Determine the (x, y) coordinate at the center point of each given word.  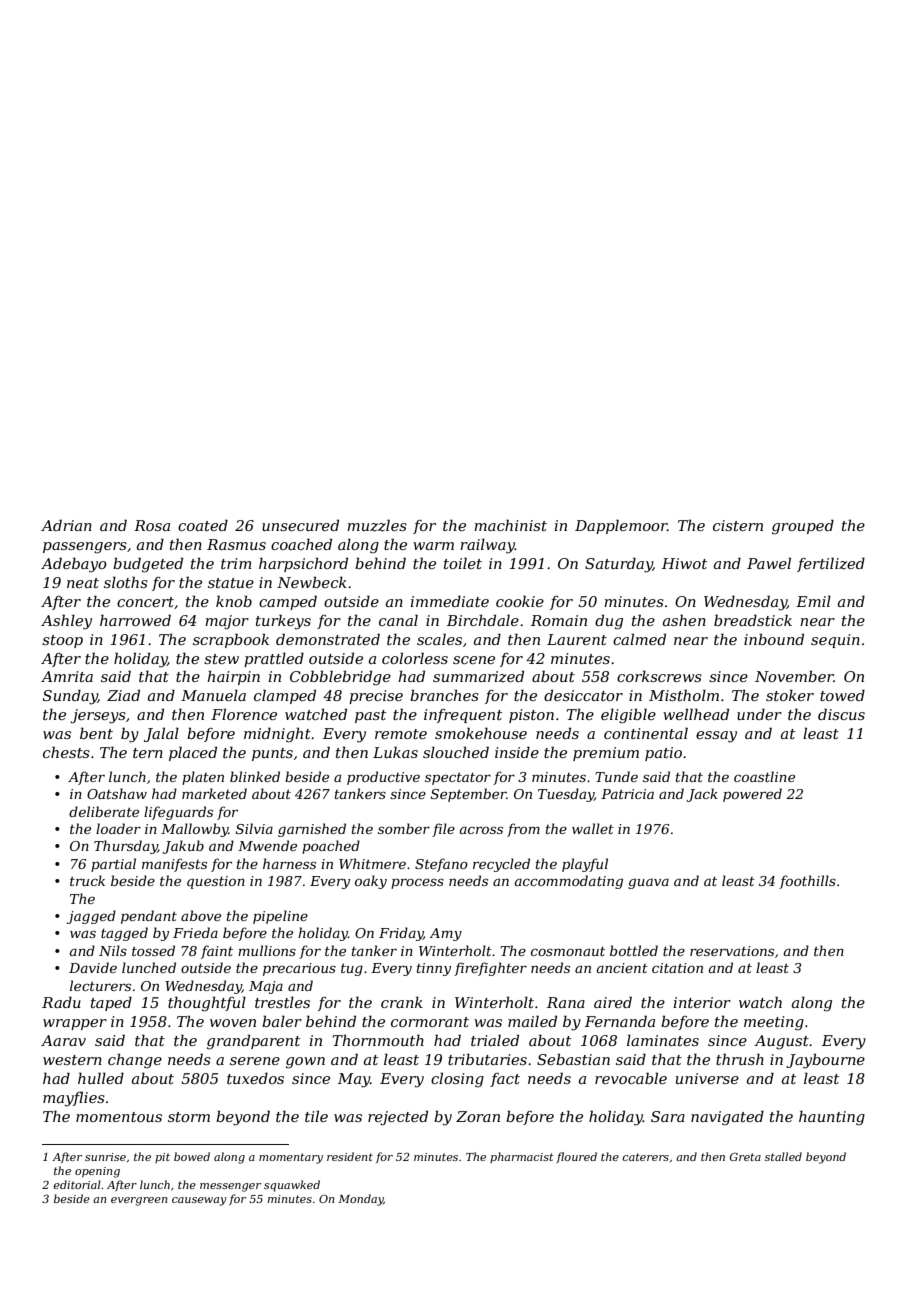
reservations (732, 951)
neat (83, 583)
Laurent (577, 639)
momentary (291, 1158)
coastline (764, 776)
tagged (124, 934)
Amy (445, 934)
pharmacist (522, 1157)
